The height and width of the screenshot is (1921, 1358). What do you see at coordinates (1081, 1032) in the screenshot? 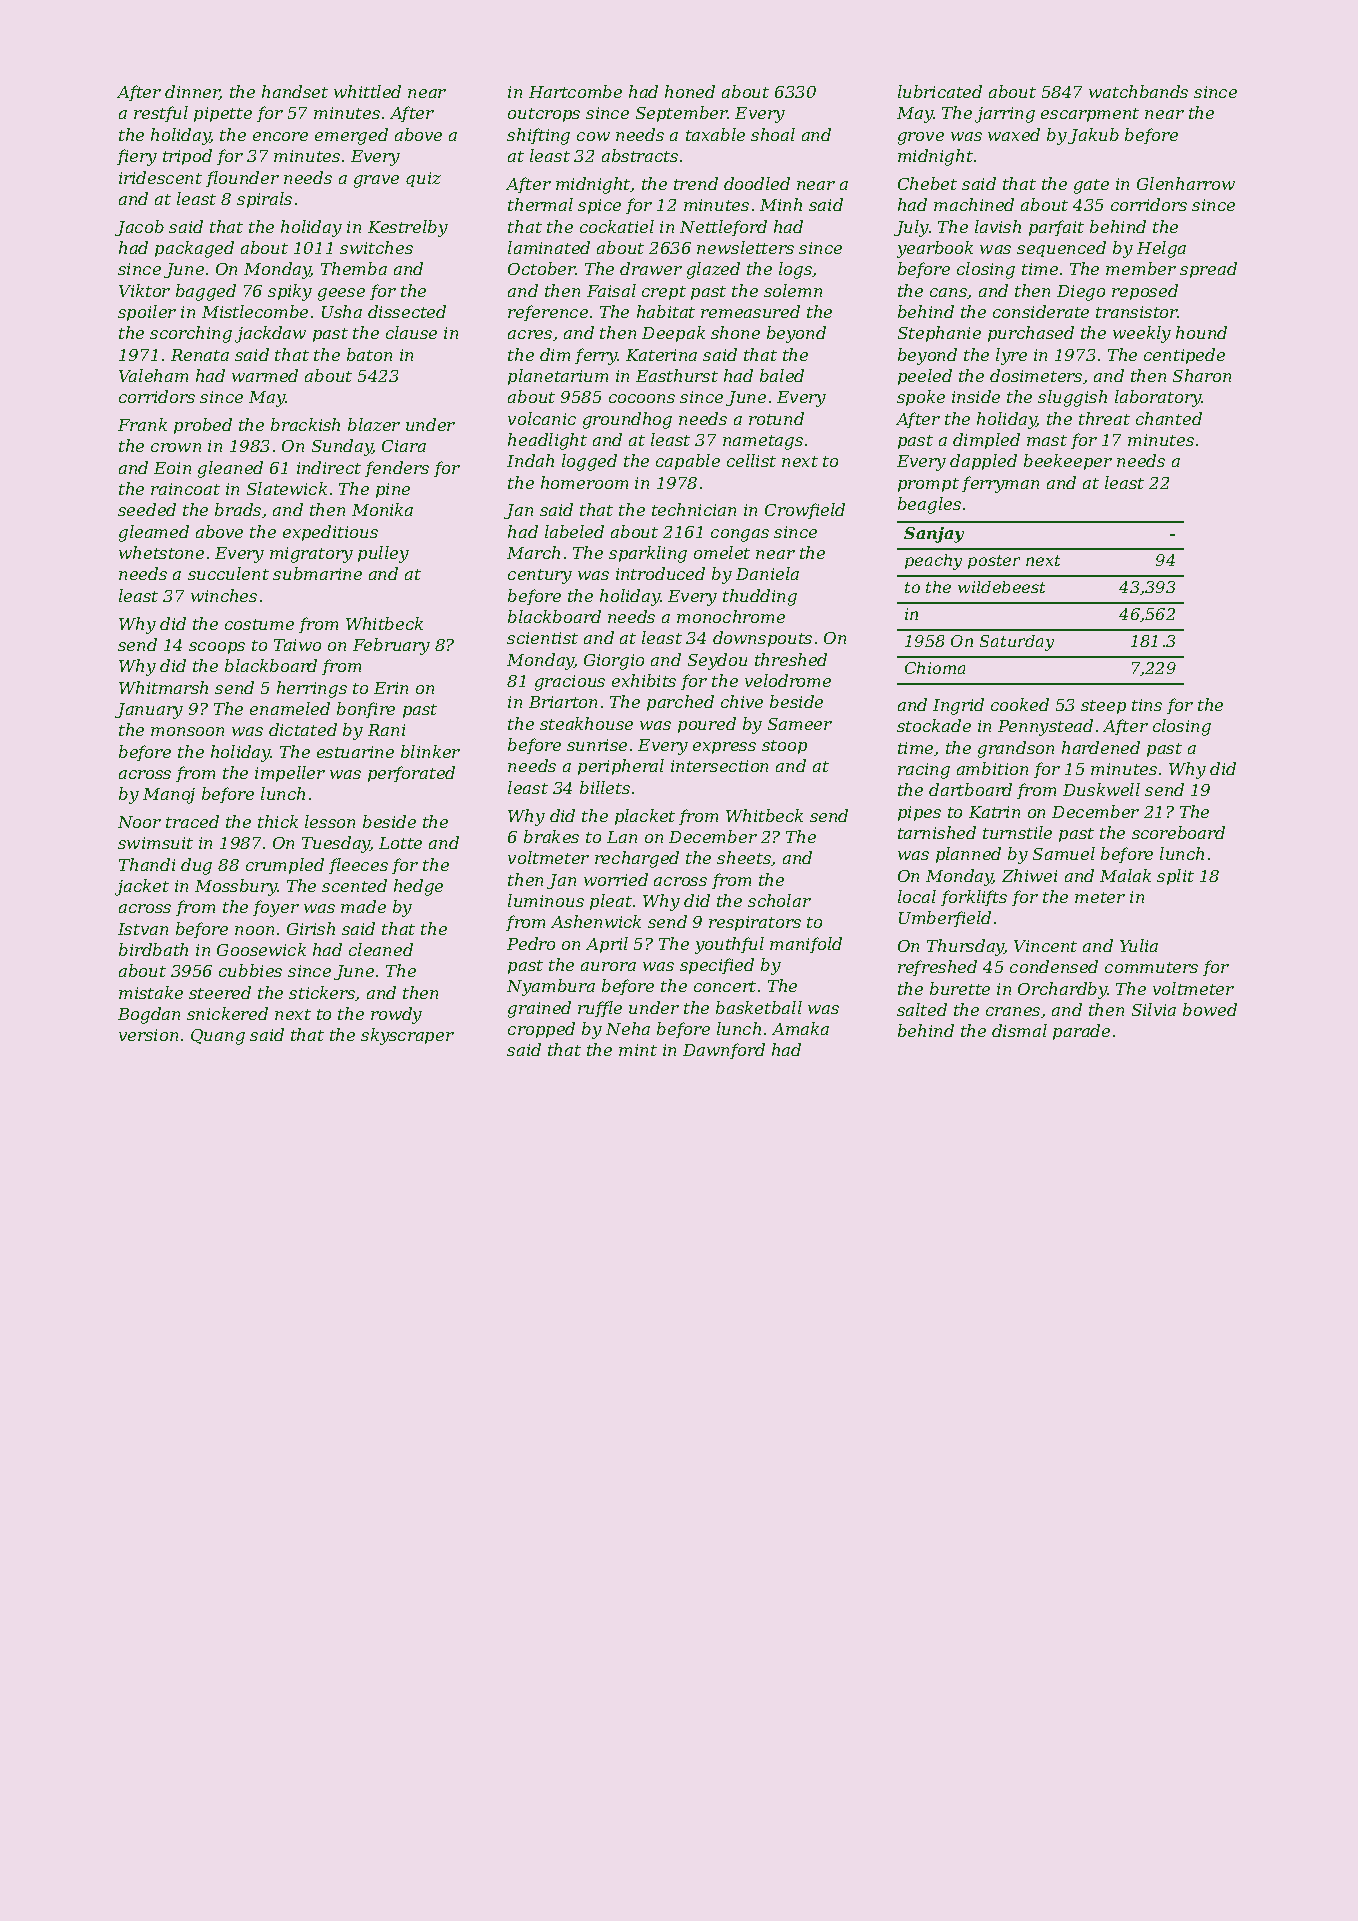
I see `parade` at bounding box center [1081, 1032].
